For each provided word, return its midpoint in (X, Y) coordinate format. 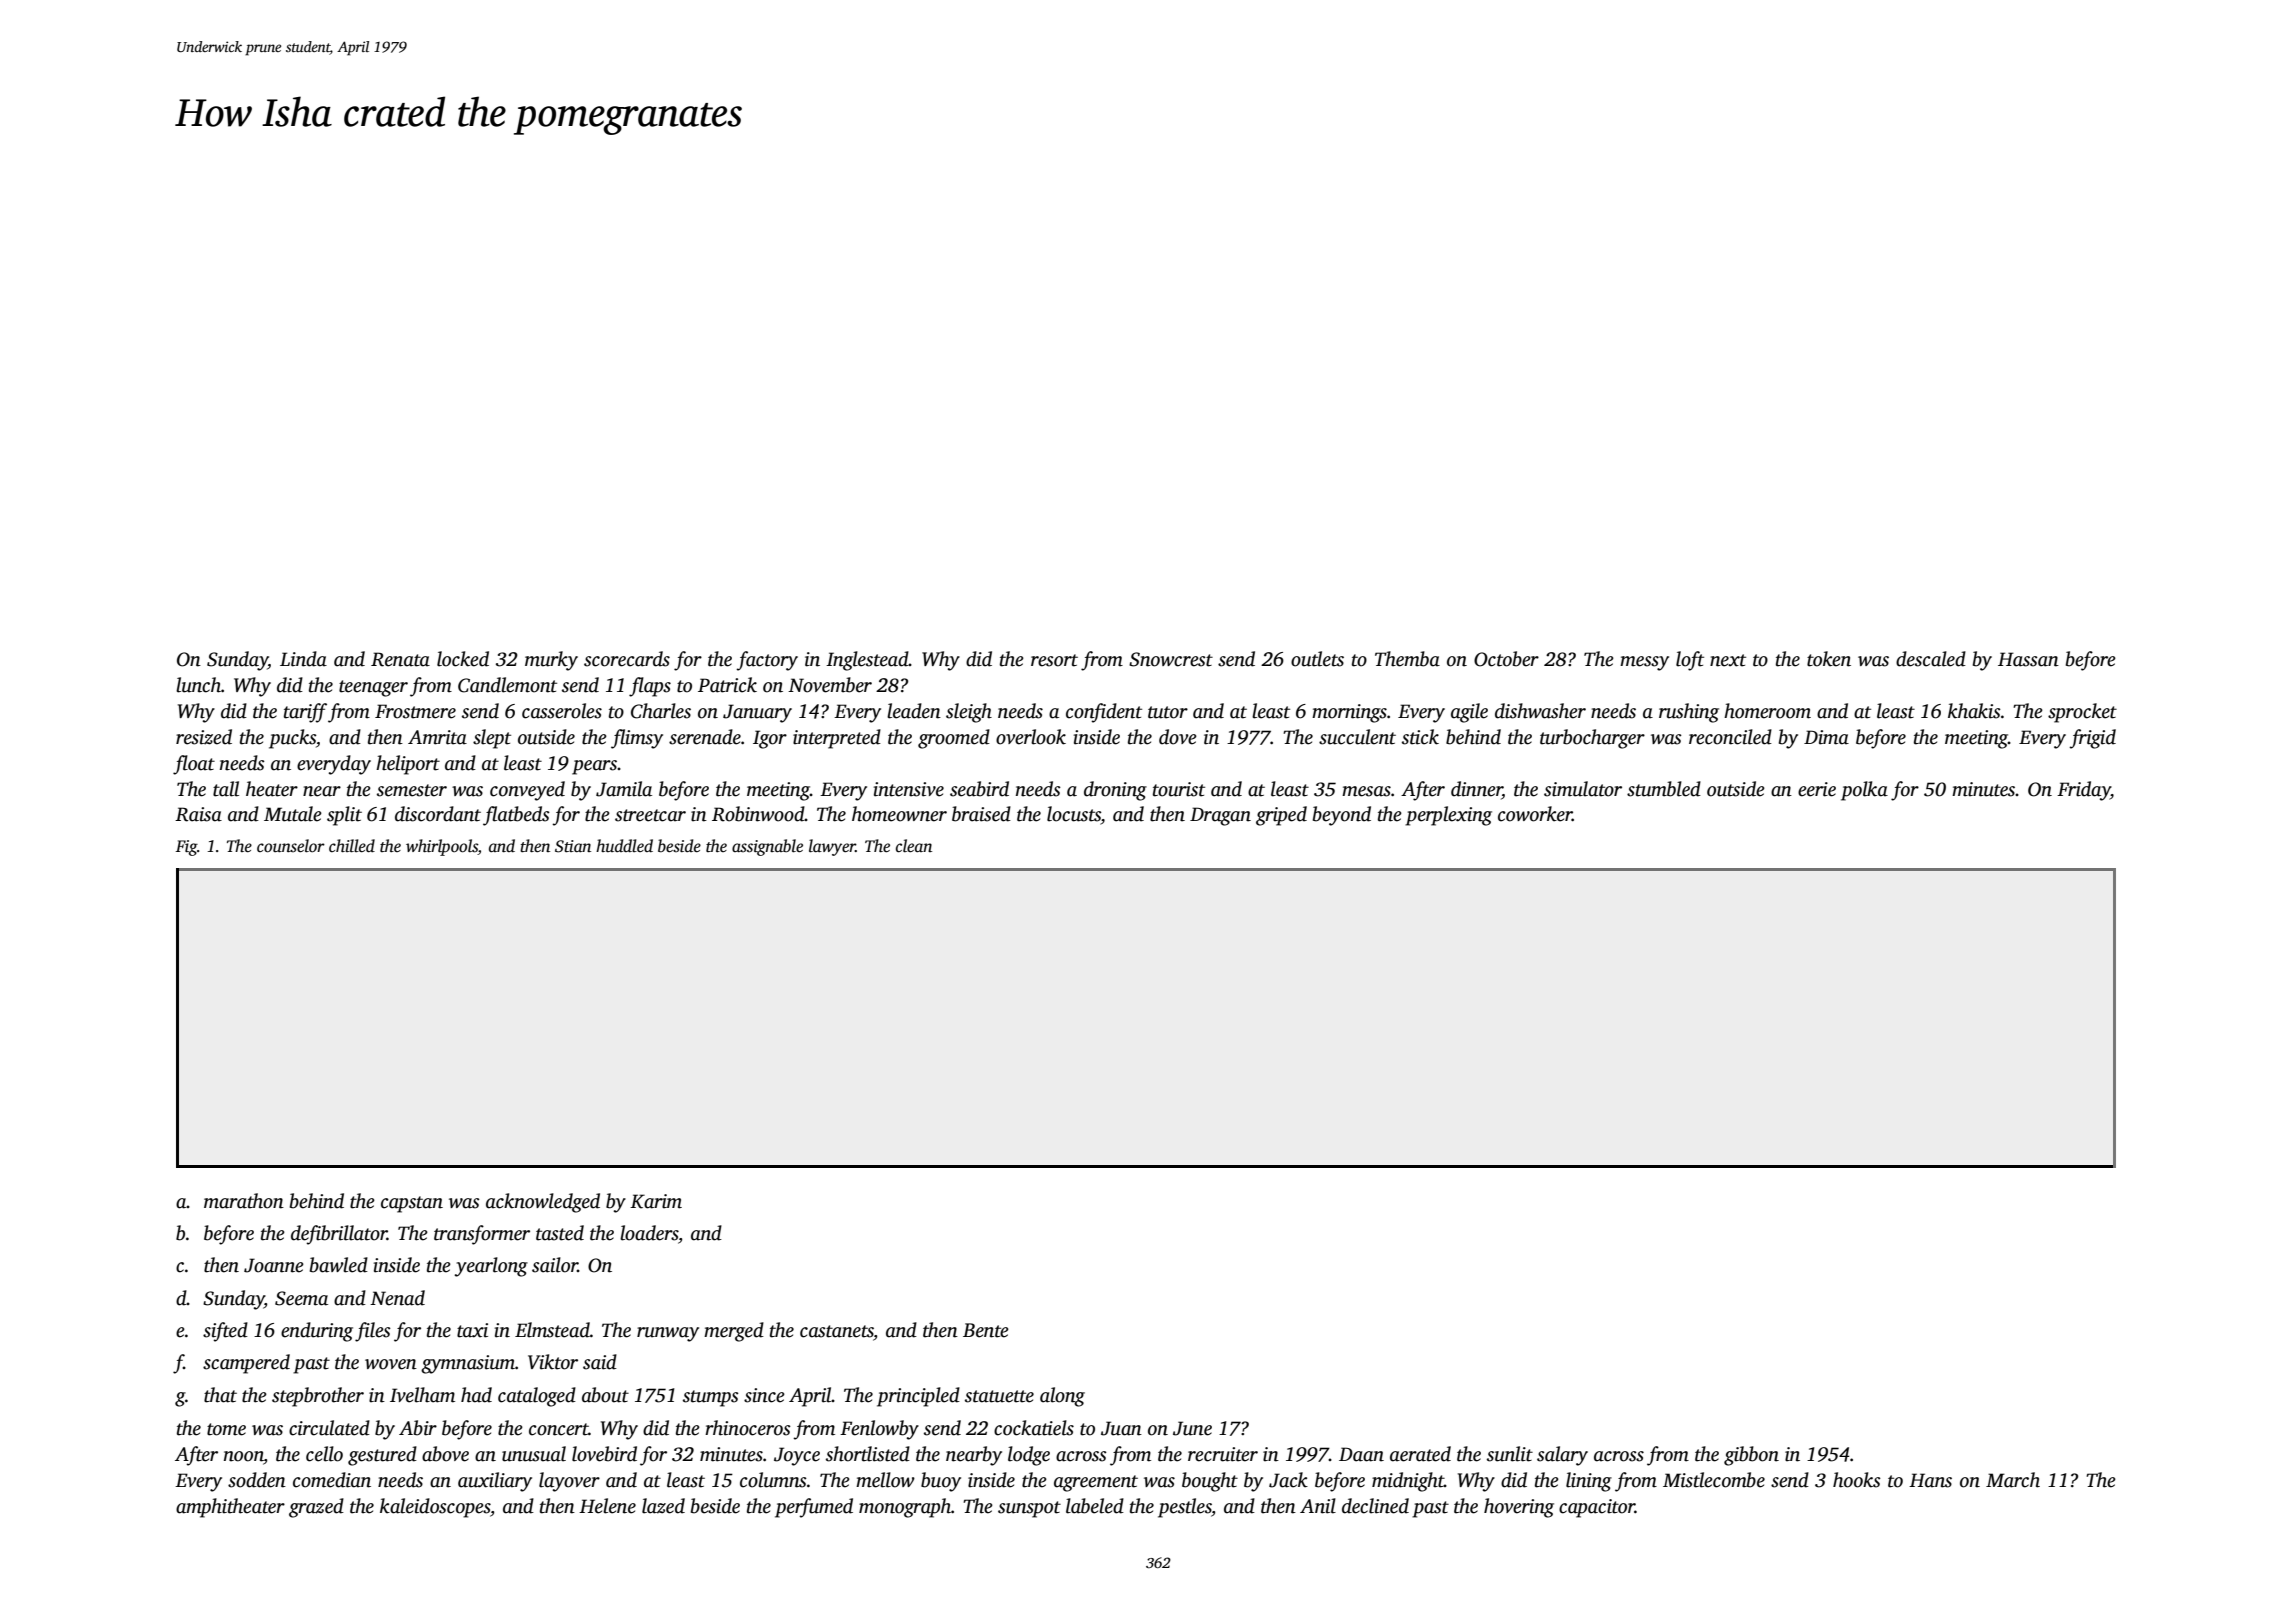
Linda (303, 659)
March (2013, 1480)
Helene (607, 1506)
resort (1054, 660)
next (1728, 660)
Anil (1318, 1506)
